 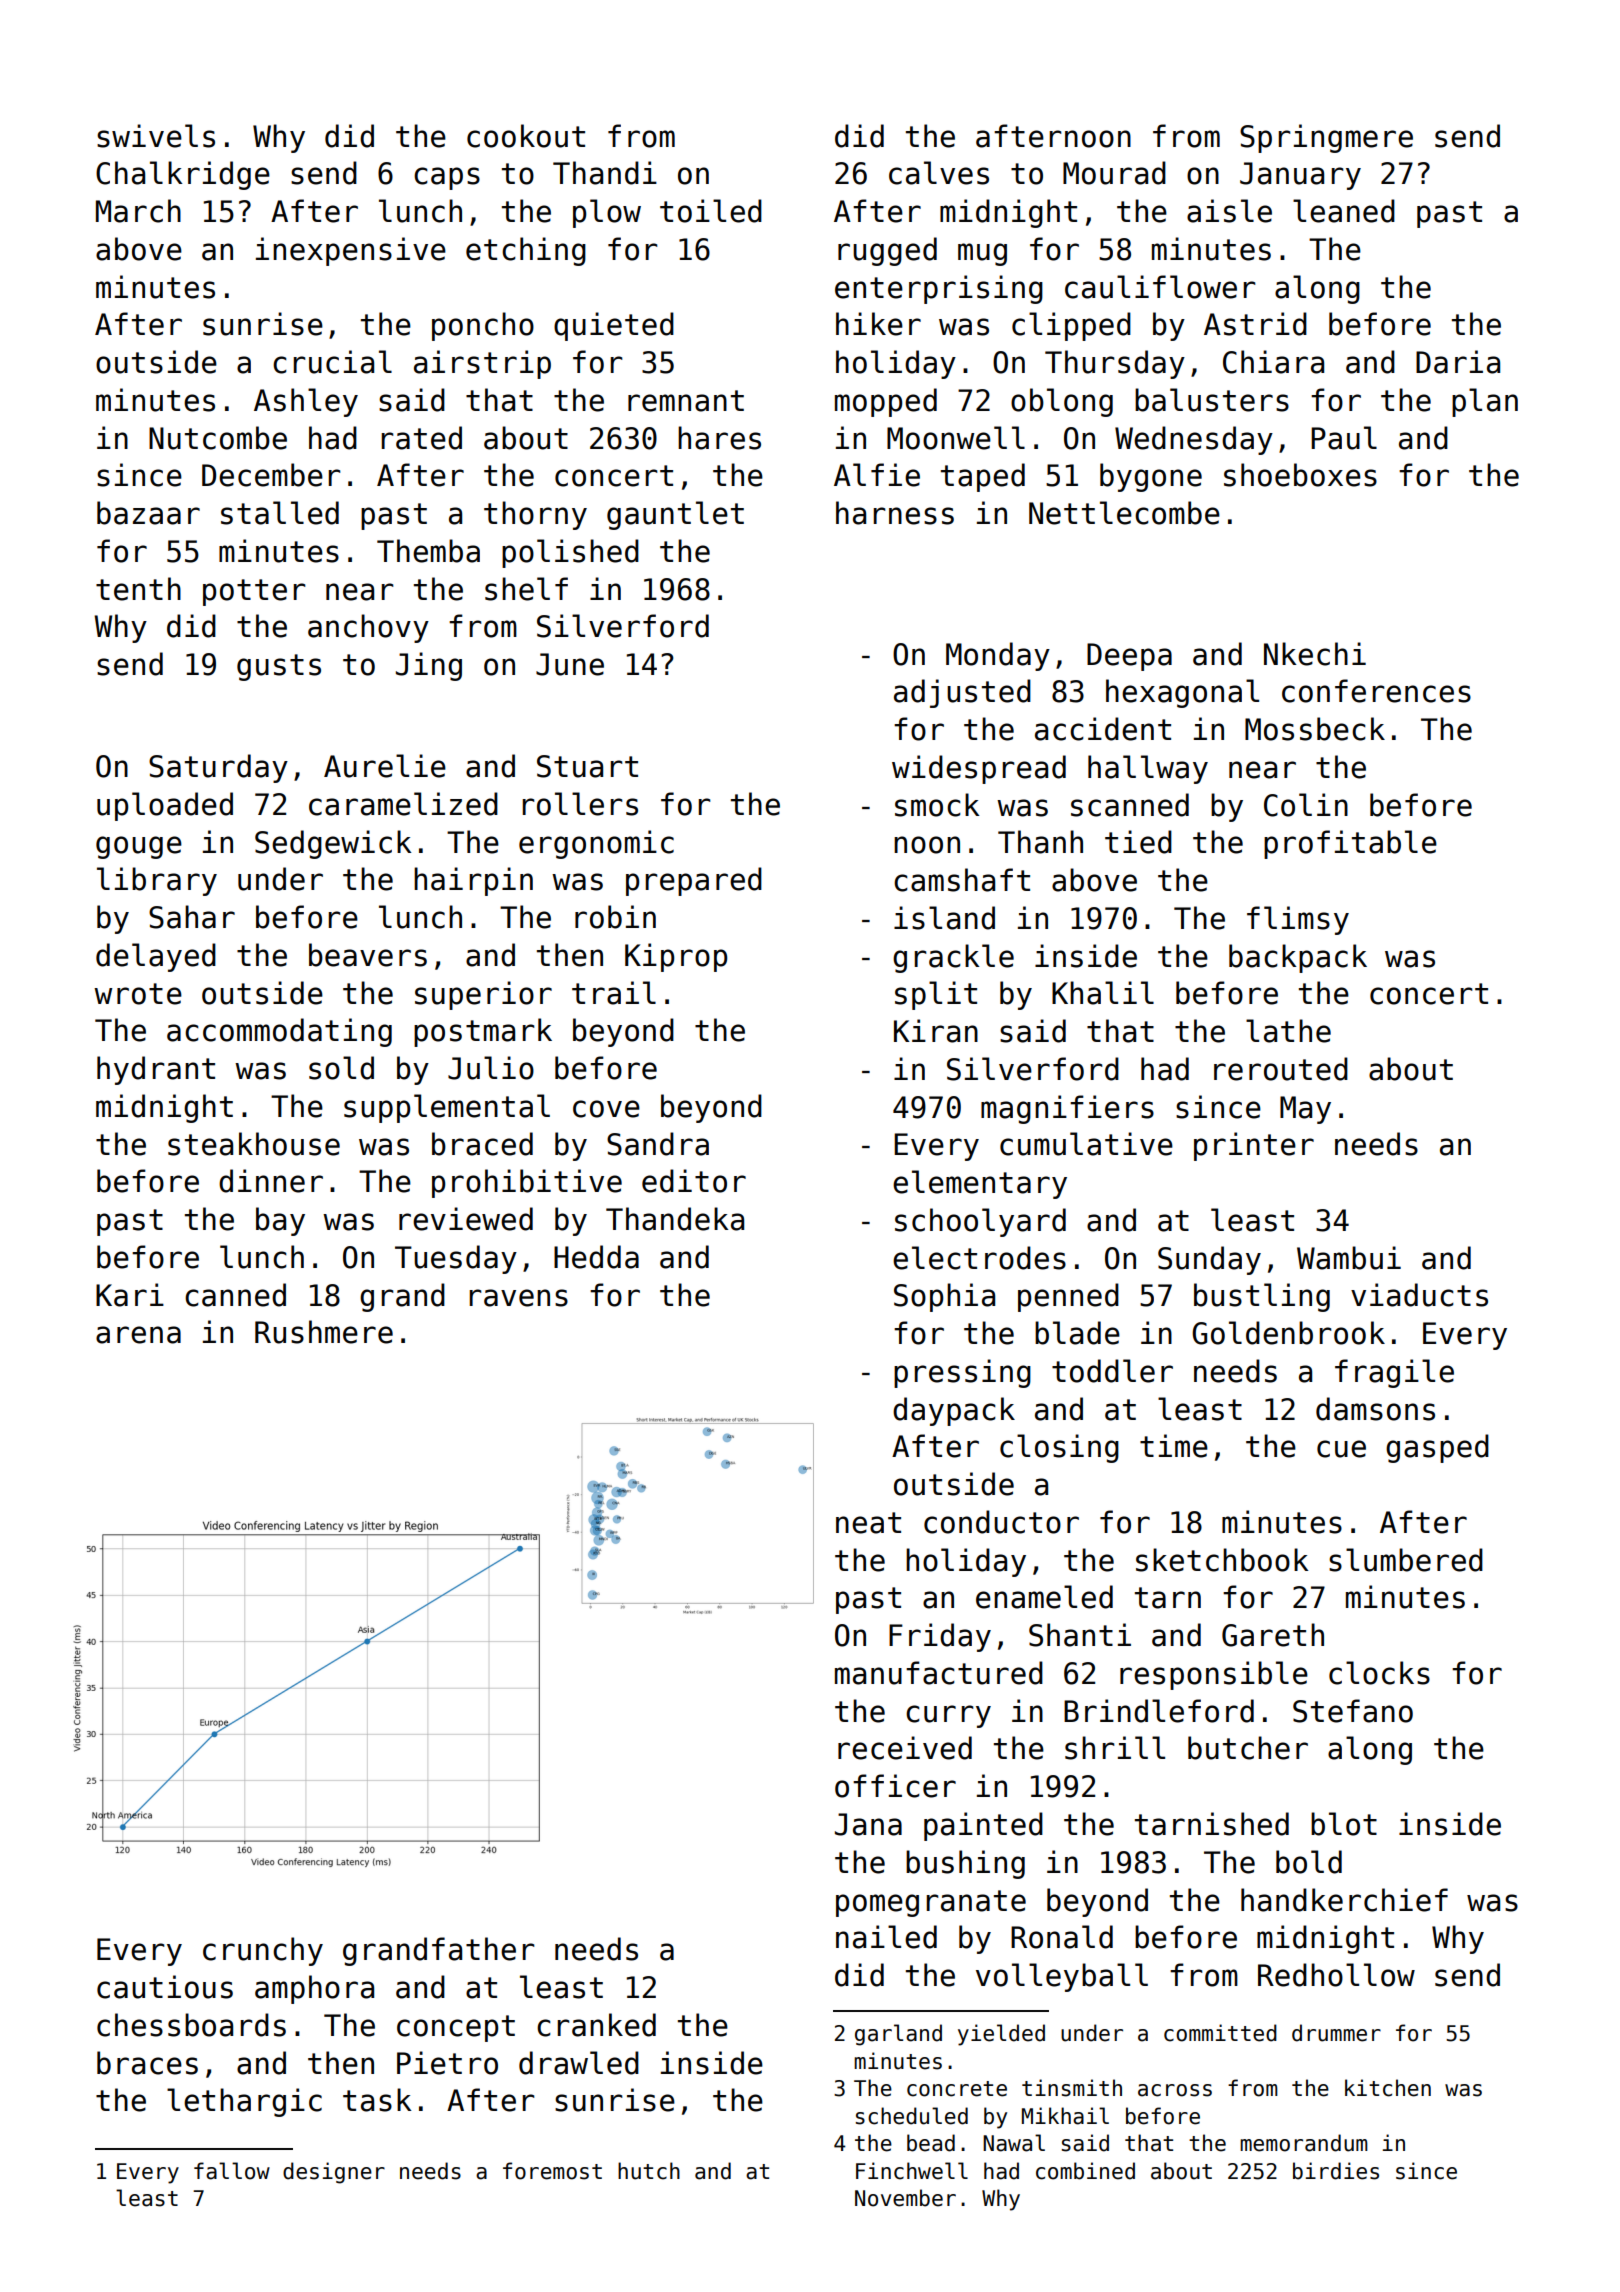 I want to click on crunchy, so click(x=263, y=1951).
